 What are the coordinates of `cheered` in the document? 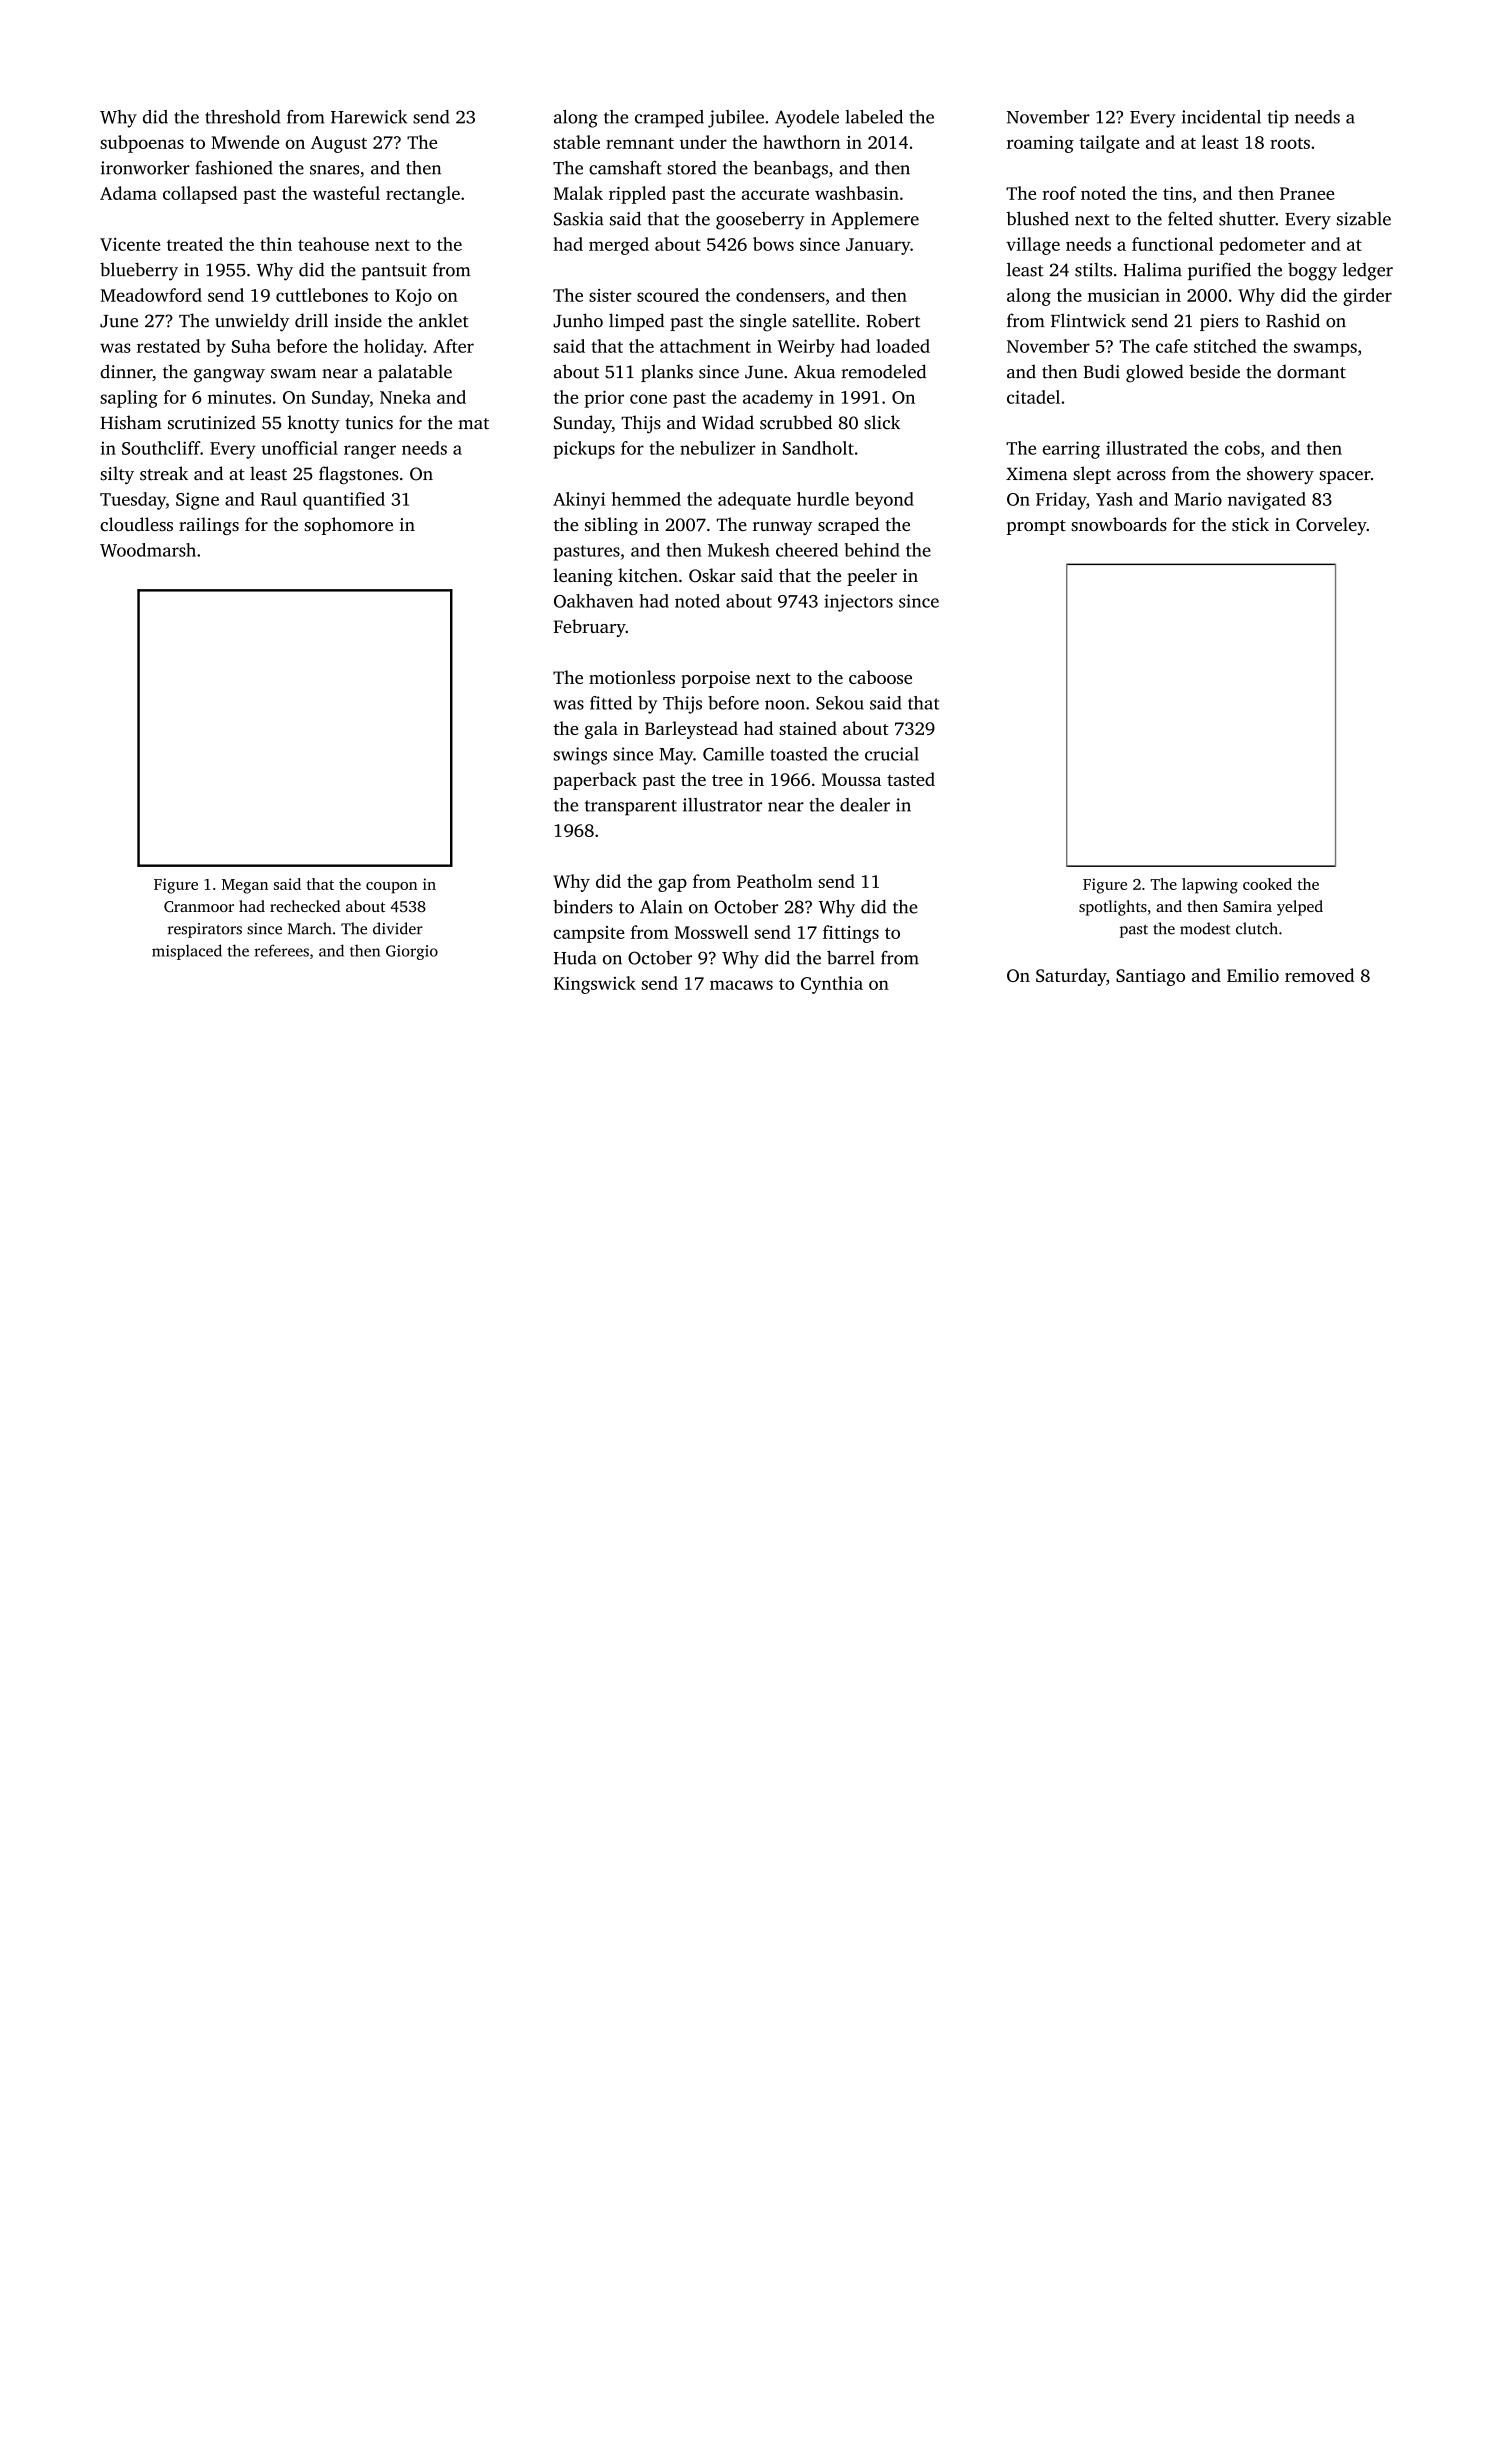 It's located at (807, 550).
